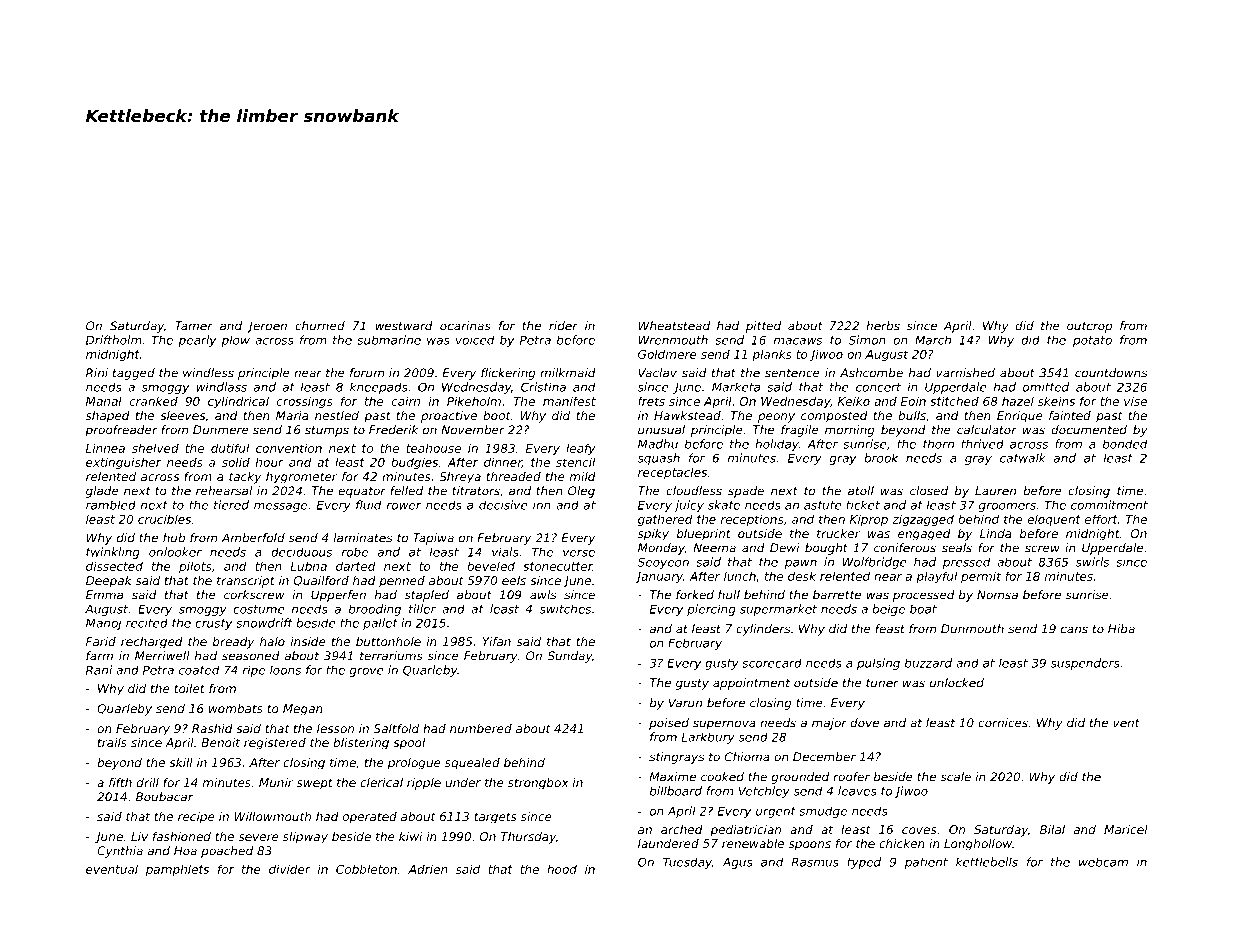  Describe the element at coordinates (139, 836) in the image. I see `Liv` at that location.
